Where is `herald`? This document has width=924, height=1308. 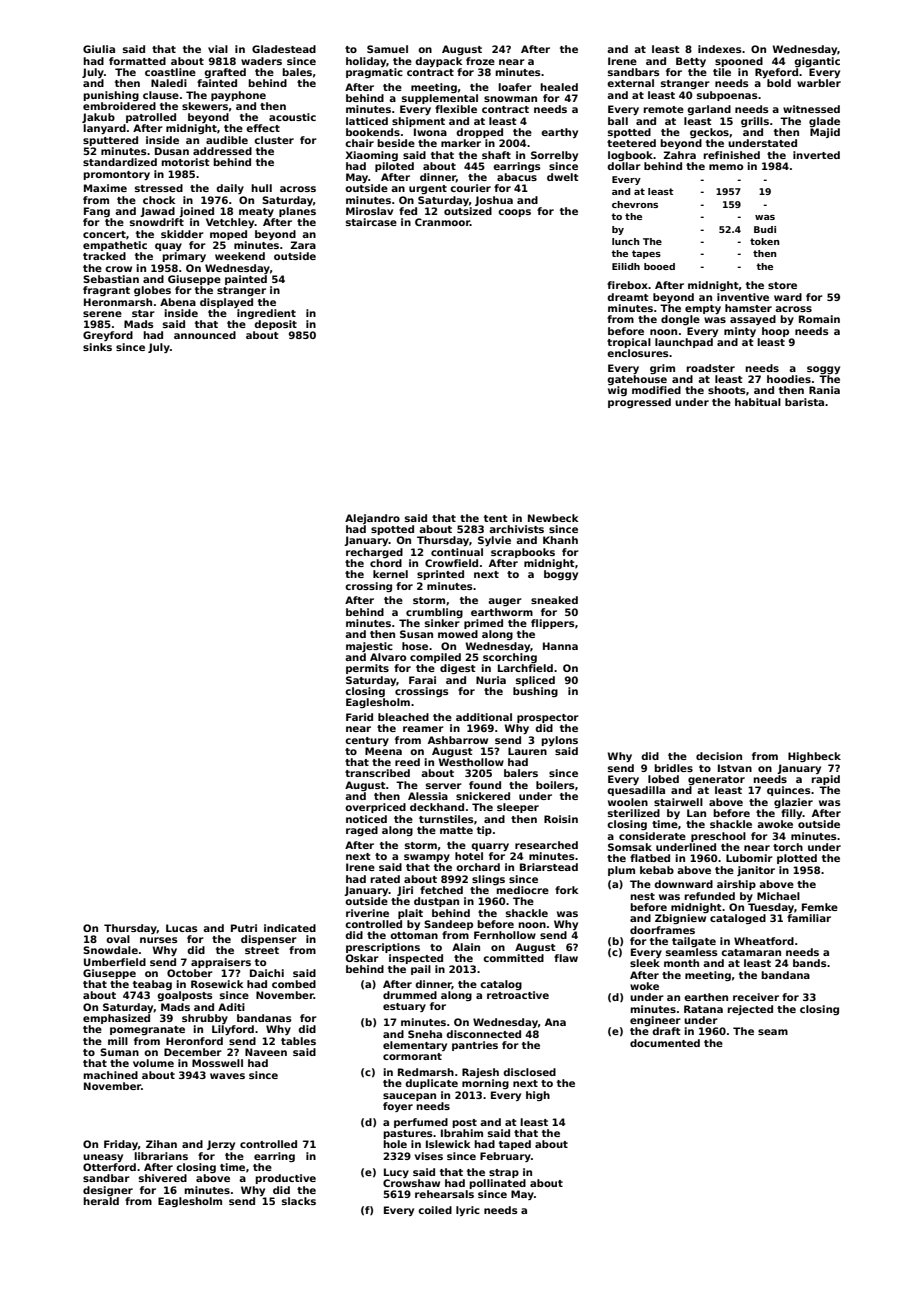 herald is located at coordinates (101, 1201).
